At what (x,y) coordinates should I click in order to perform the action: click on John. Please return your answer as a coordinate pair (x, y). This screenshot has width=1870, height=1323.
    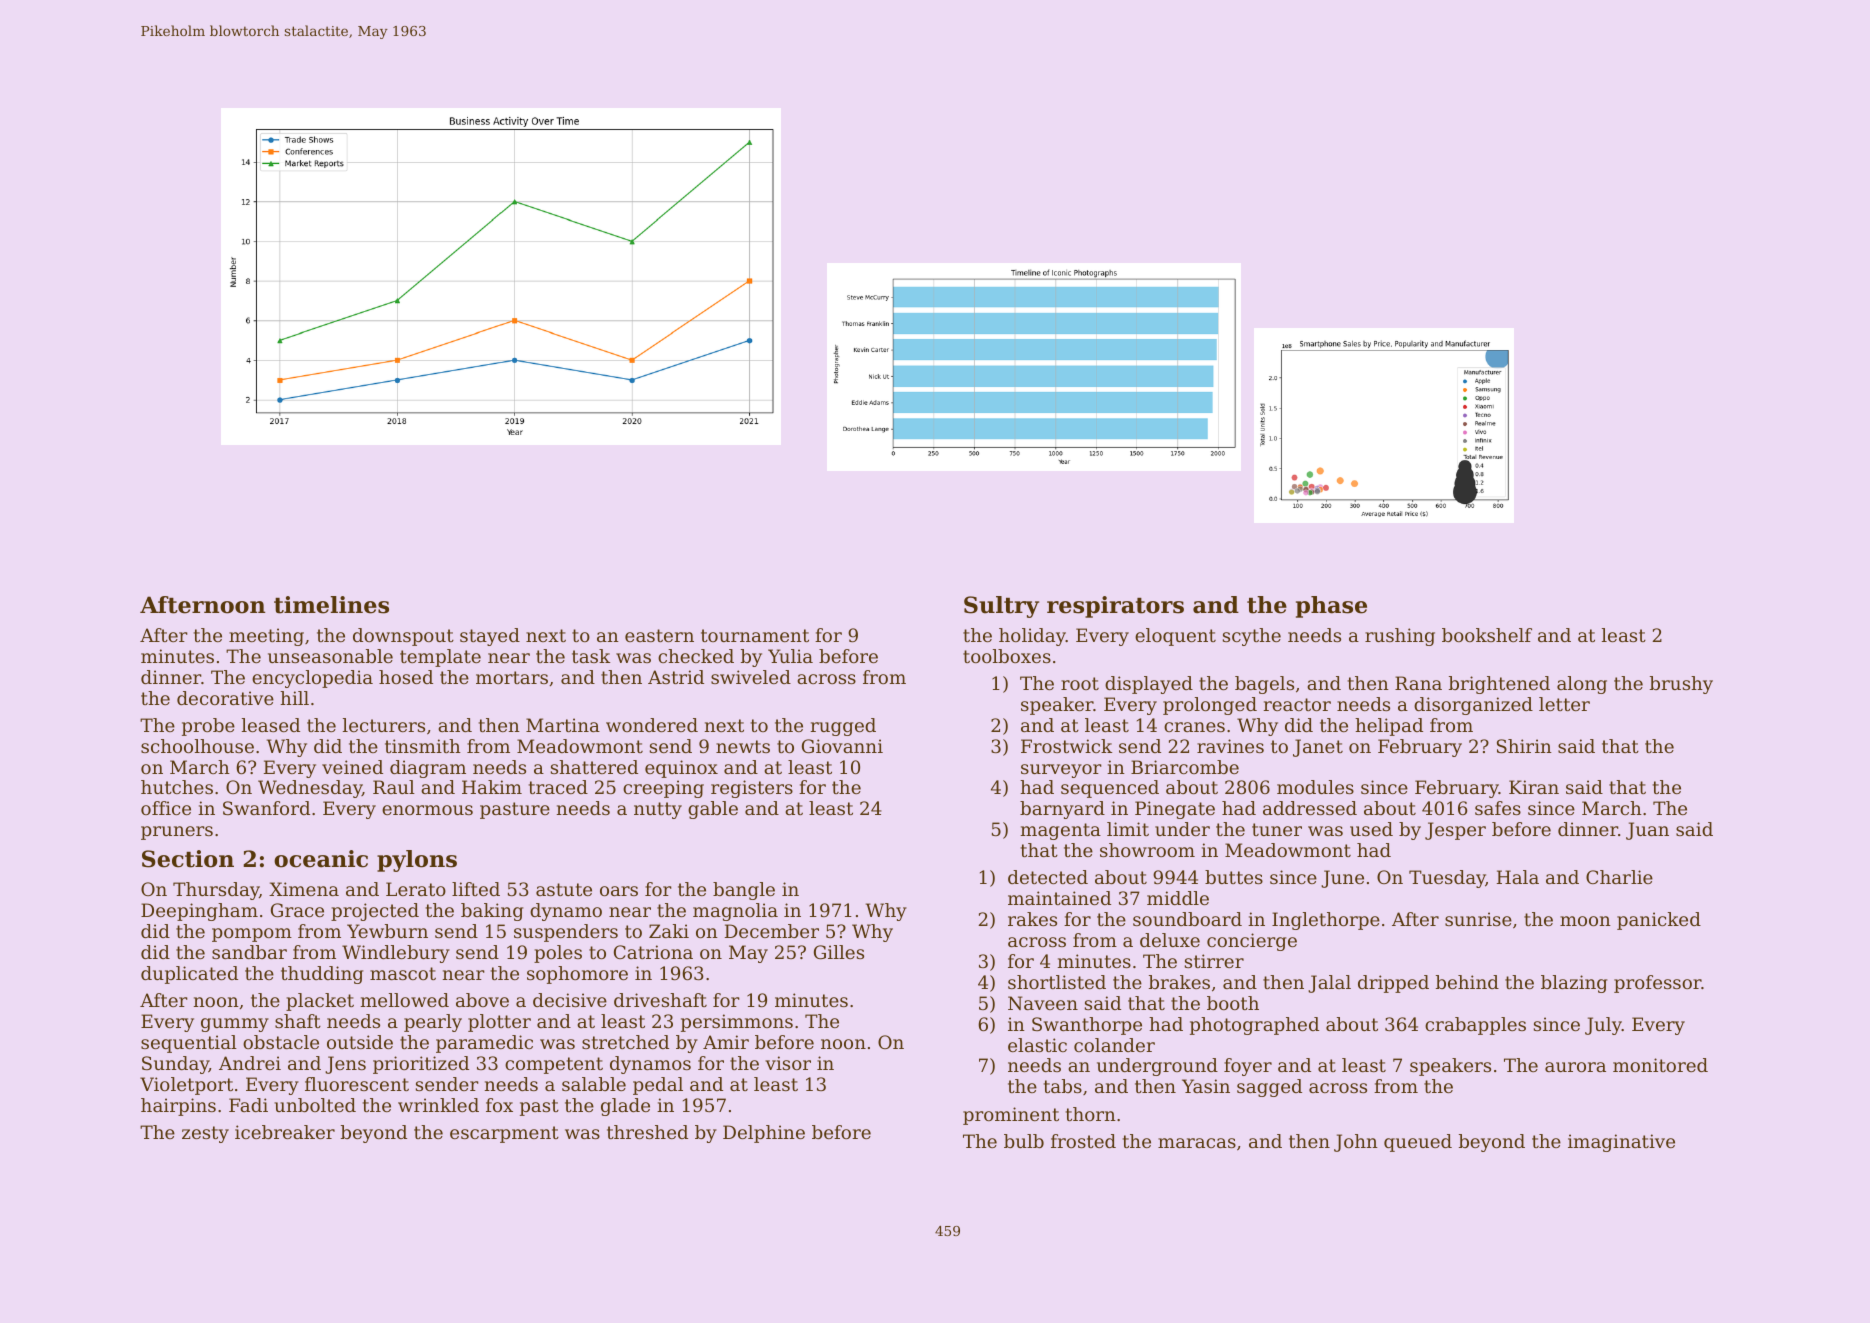
    Looking at the image, I should click on (1356, 1143).
